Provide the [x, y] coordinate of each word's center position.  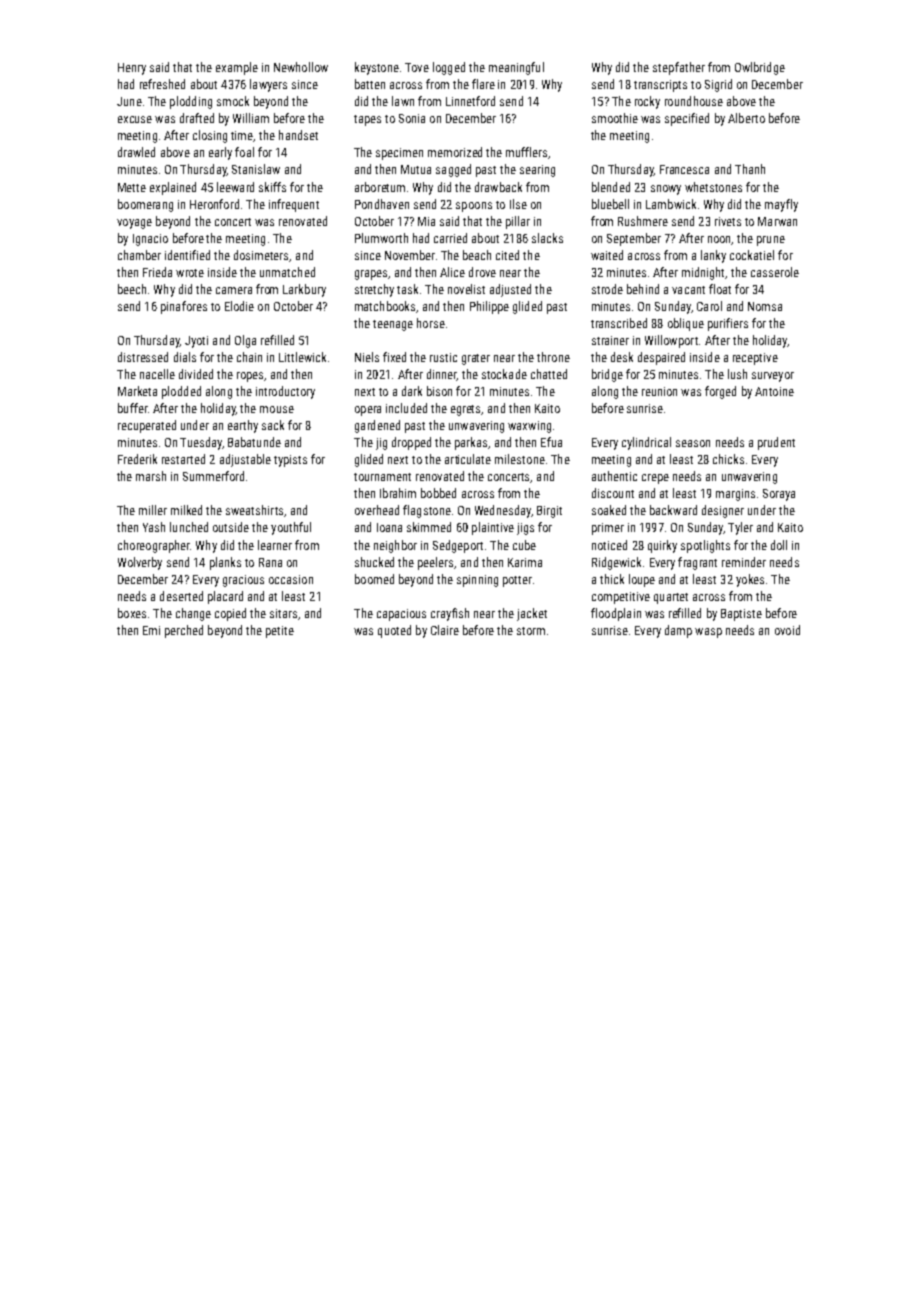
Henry [132, 69]
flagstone [427, 511]
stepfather [679, 68]
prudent [776, 443]
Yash [154, 527]
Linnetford [470, 101]
